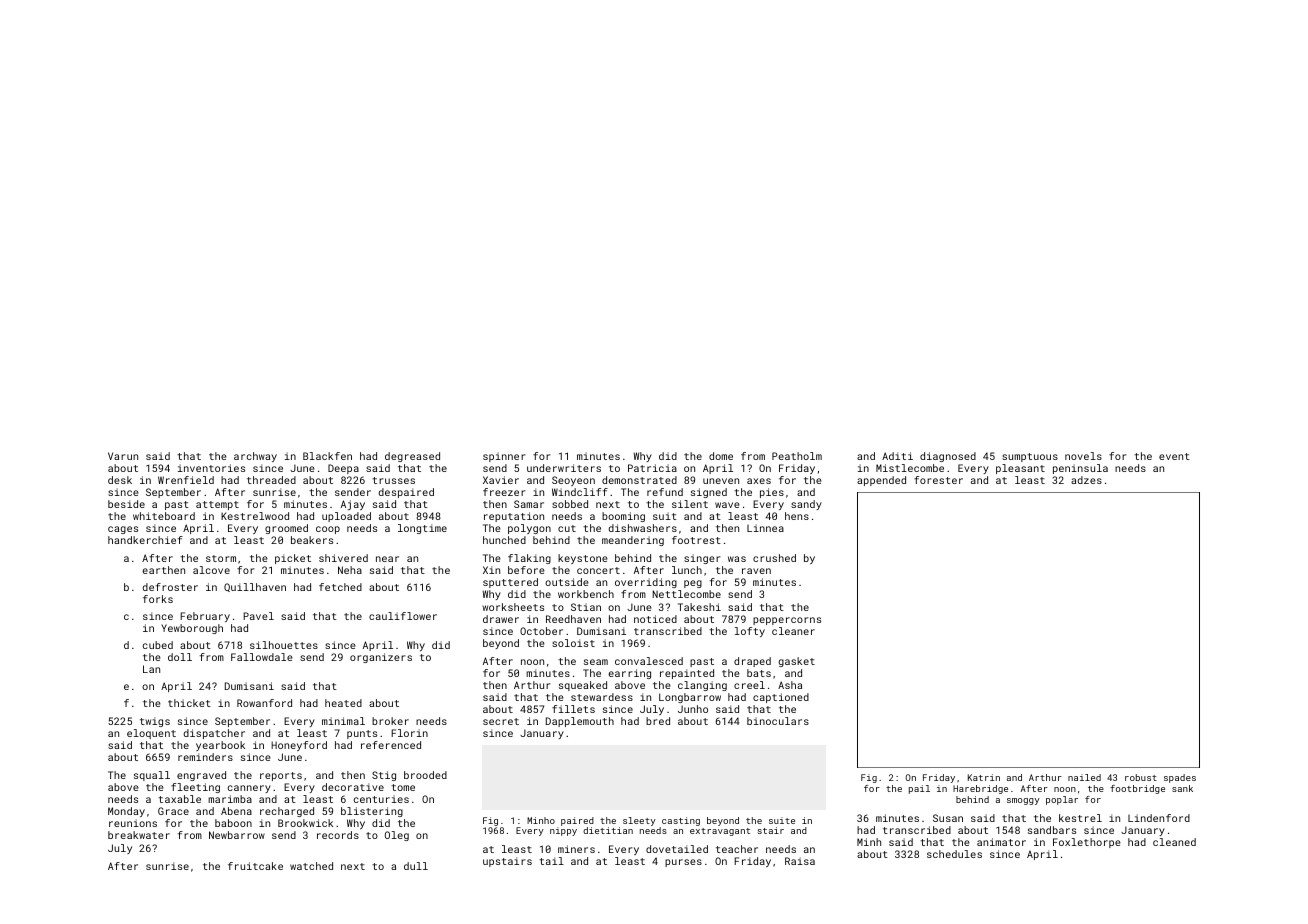 This document has width=1308, height=924. I want to click on Yewborough, so click(192, 629).
